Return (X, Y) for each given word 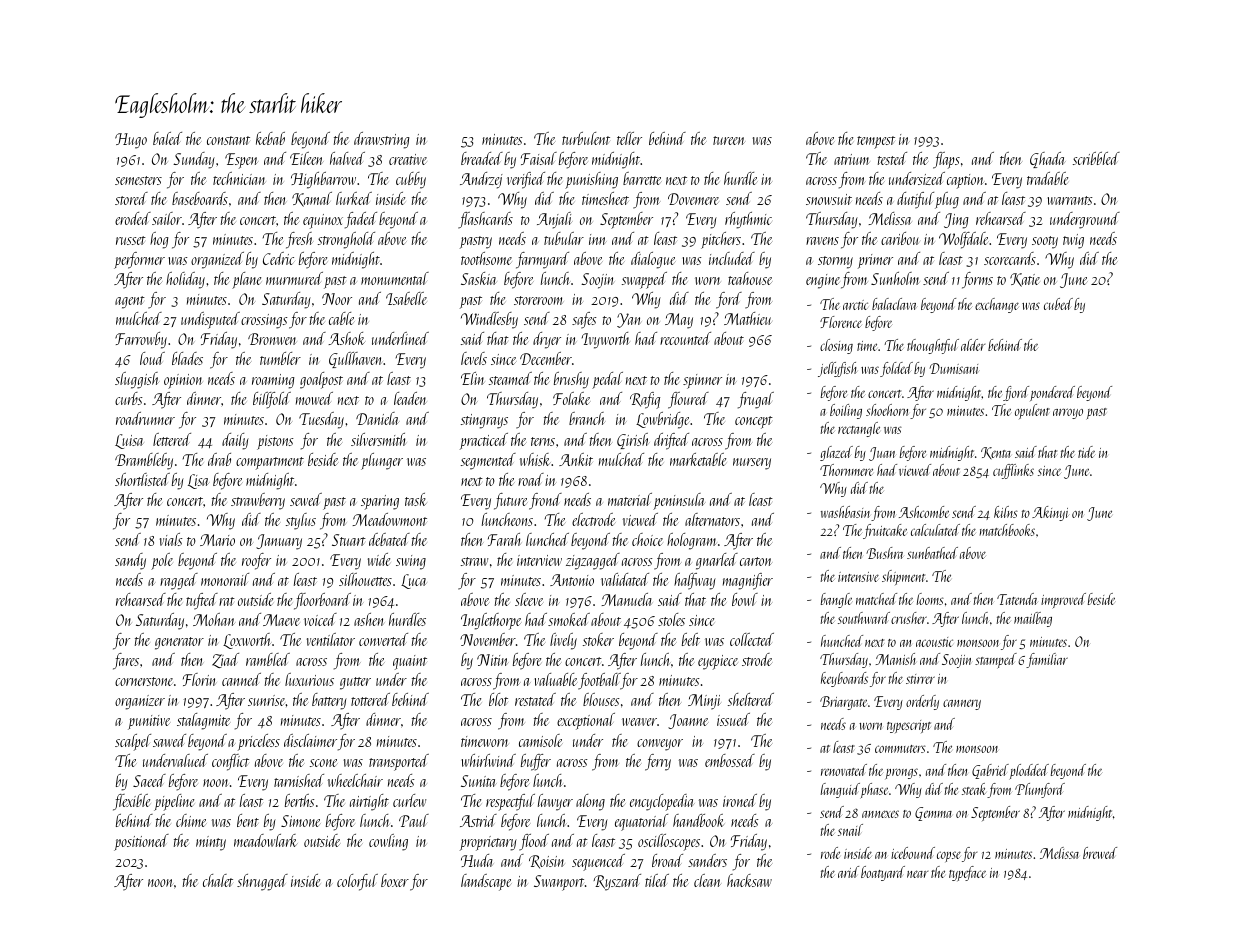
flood (534, 842)
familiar (1047, 660)
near (917, 874)
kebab (270, 138)
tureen (729, 140)
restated (535, 699)
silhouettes (365, 579)
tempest (876, 142)
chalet (218, 880)
